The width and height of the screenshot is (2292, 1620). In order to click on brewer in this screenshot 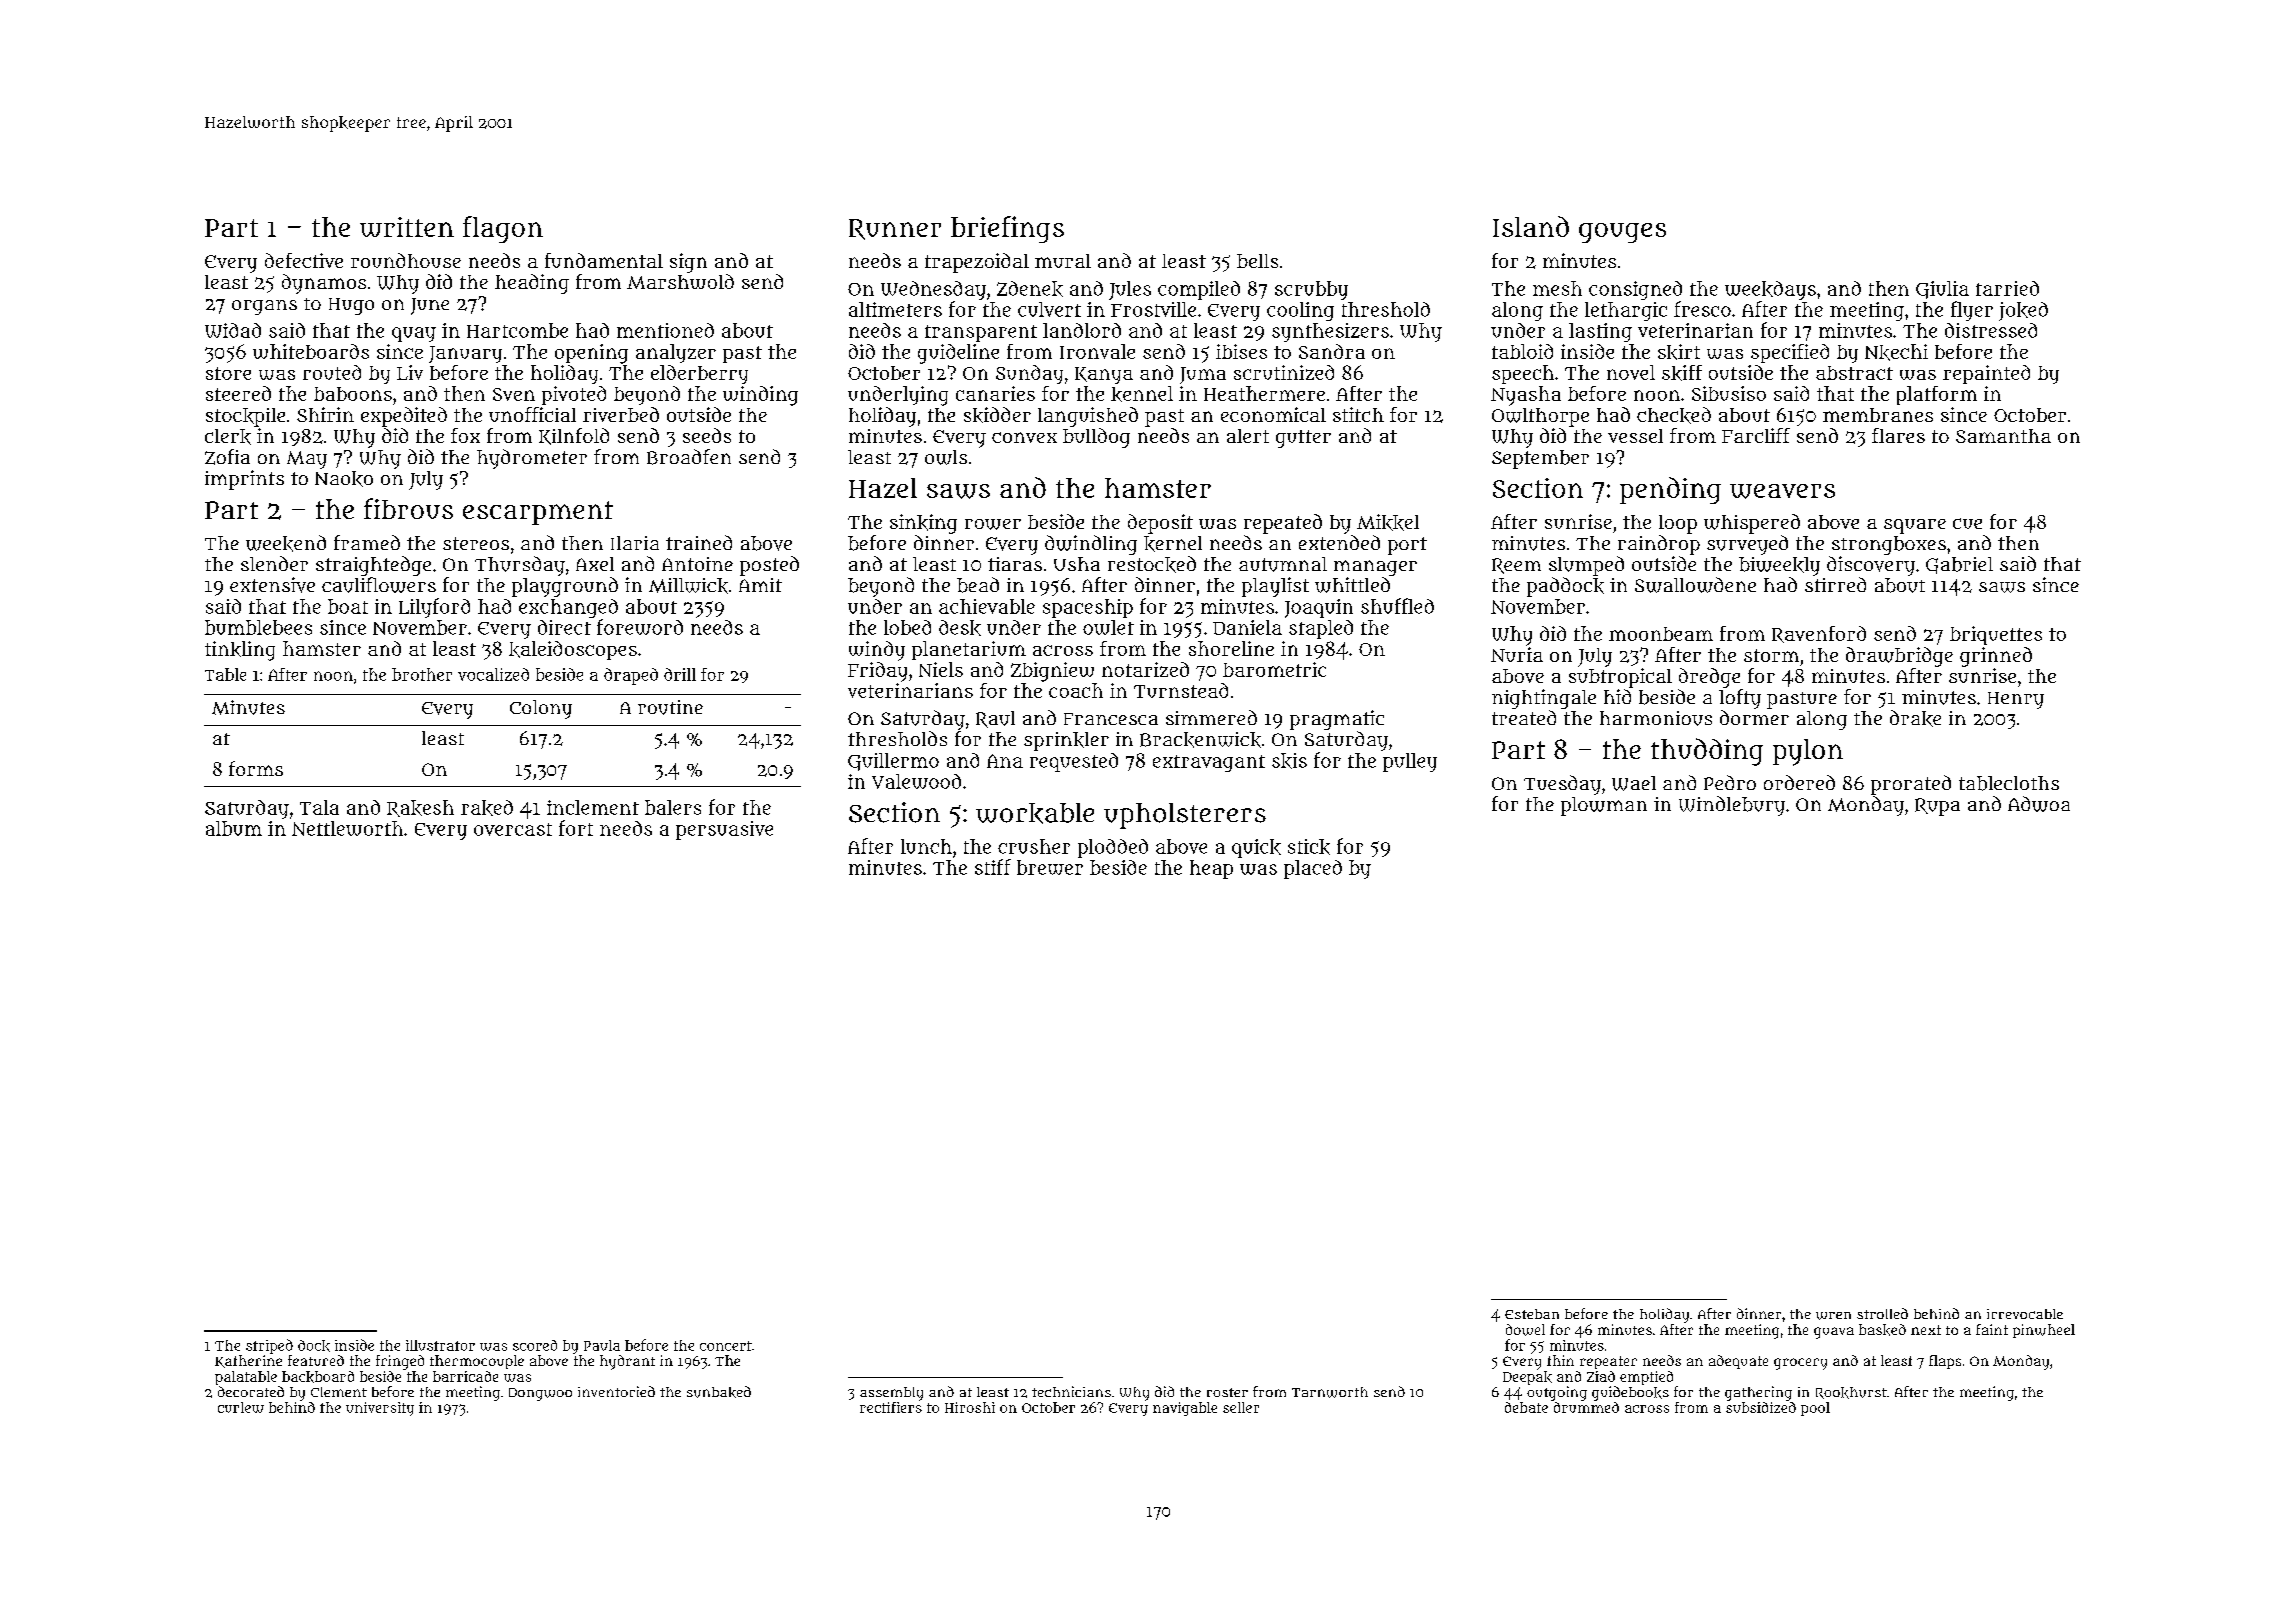, I will do `click(1050, 867)`.
